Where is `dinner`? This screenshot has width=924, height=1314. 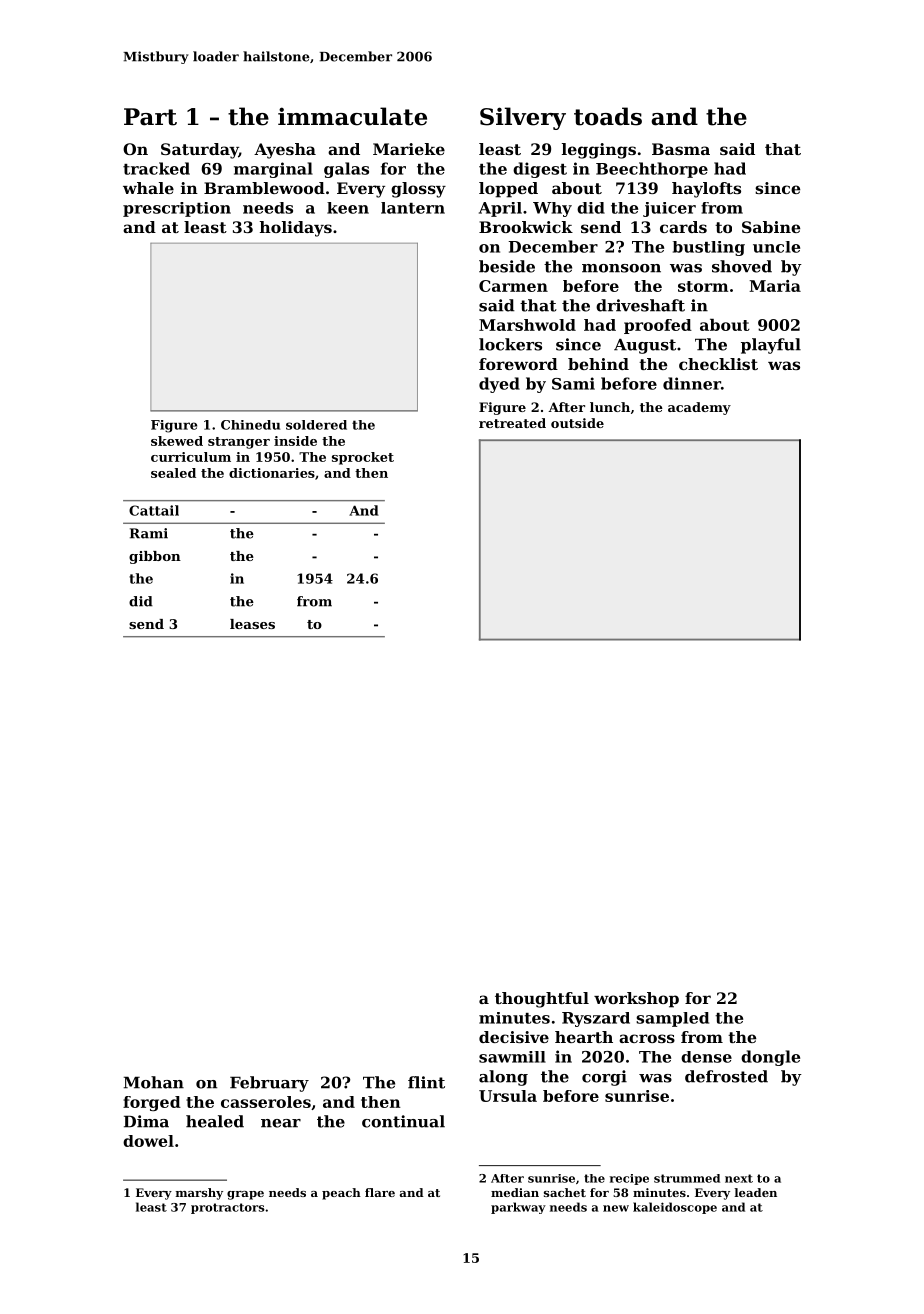
dinner is located at coordinates (692, 383).
